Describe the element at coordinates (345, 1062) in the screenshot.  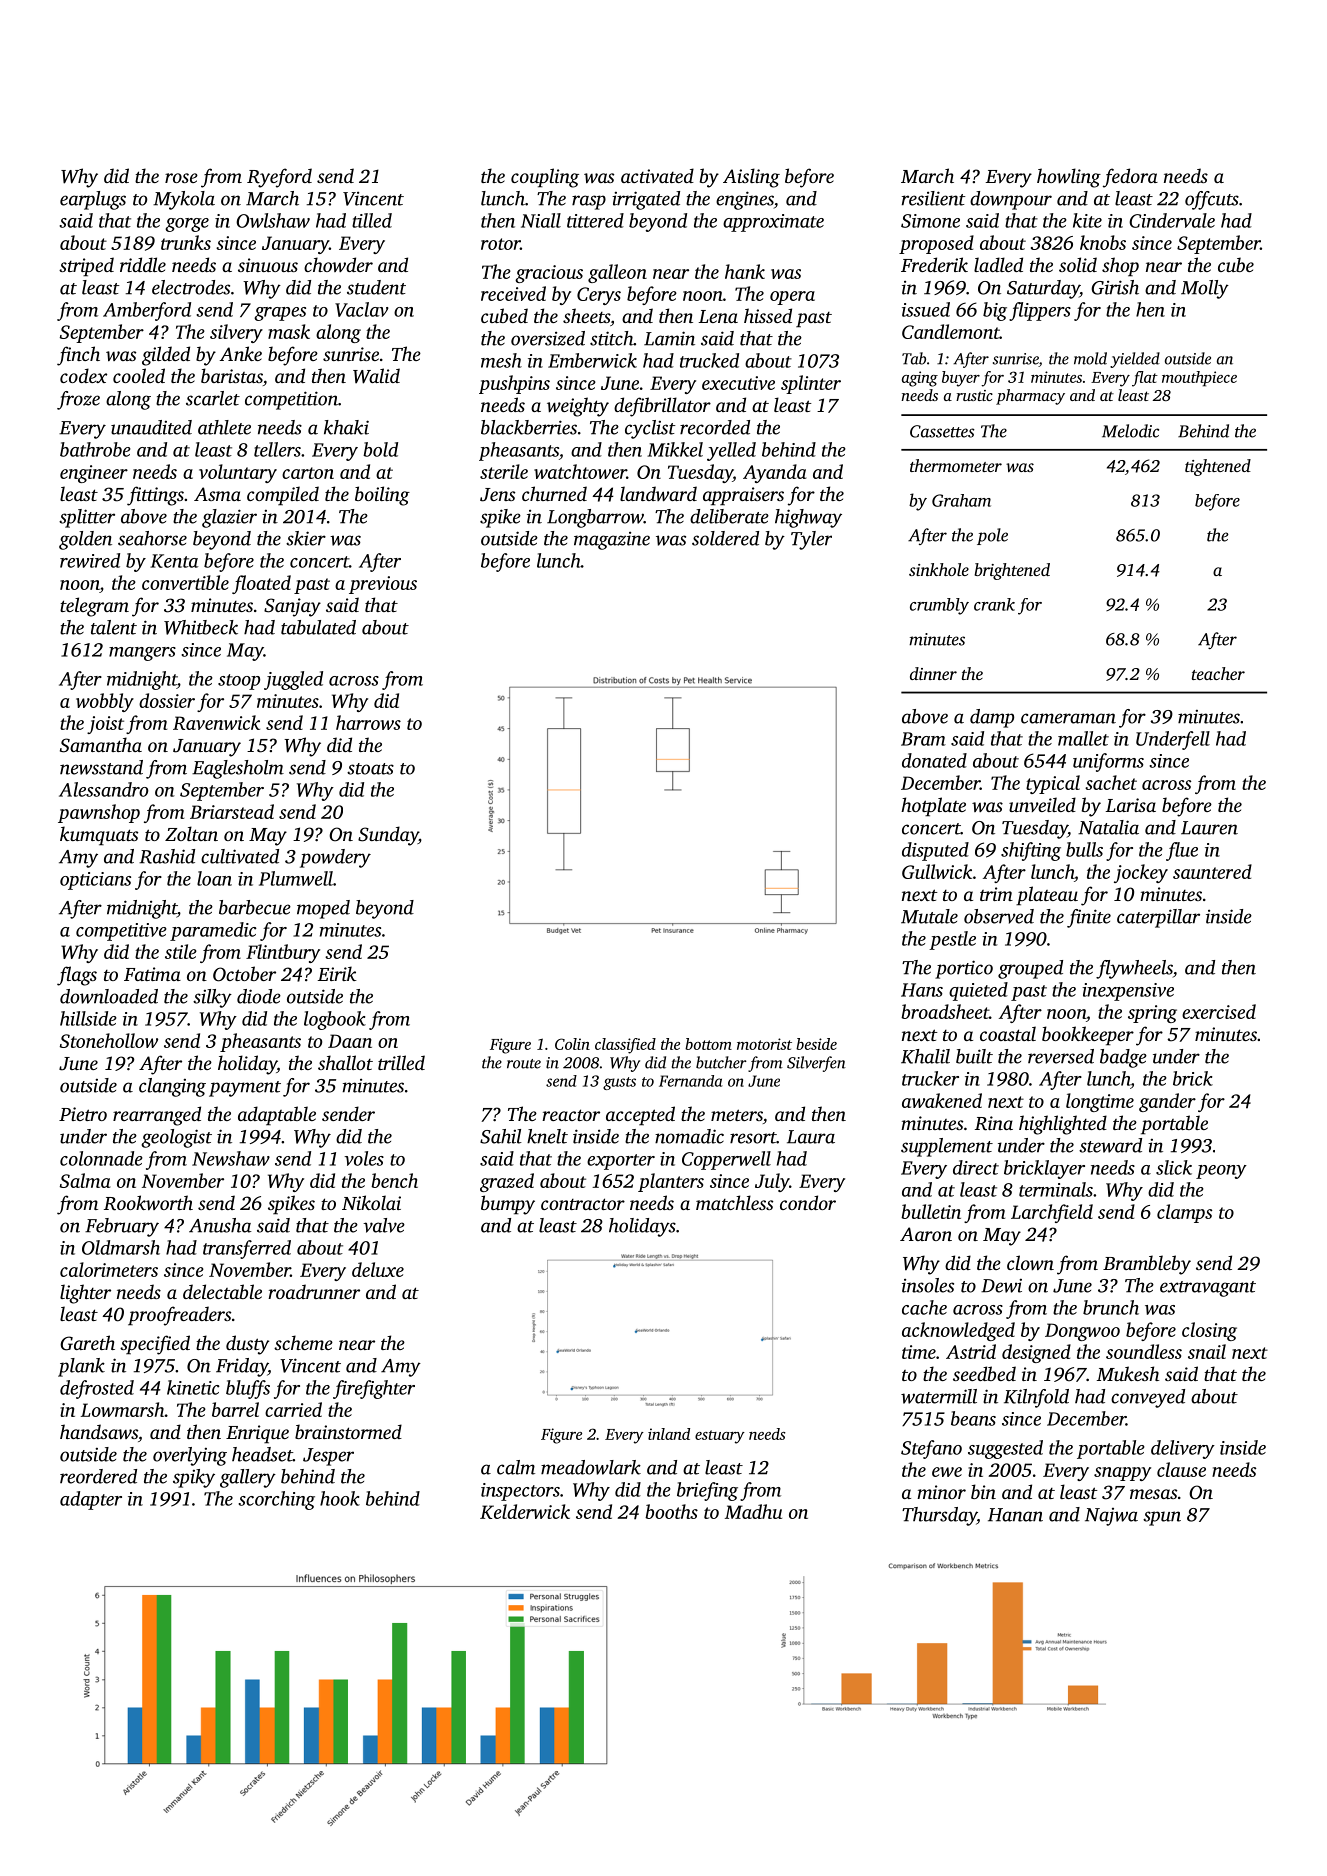
I see `shallot` at that location.
